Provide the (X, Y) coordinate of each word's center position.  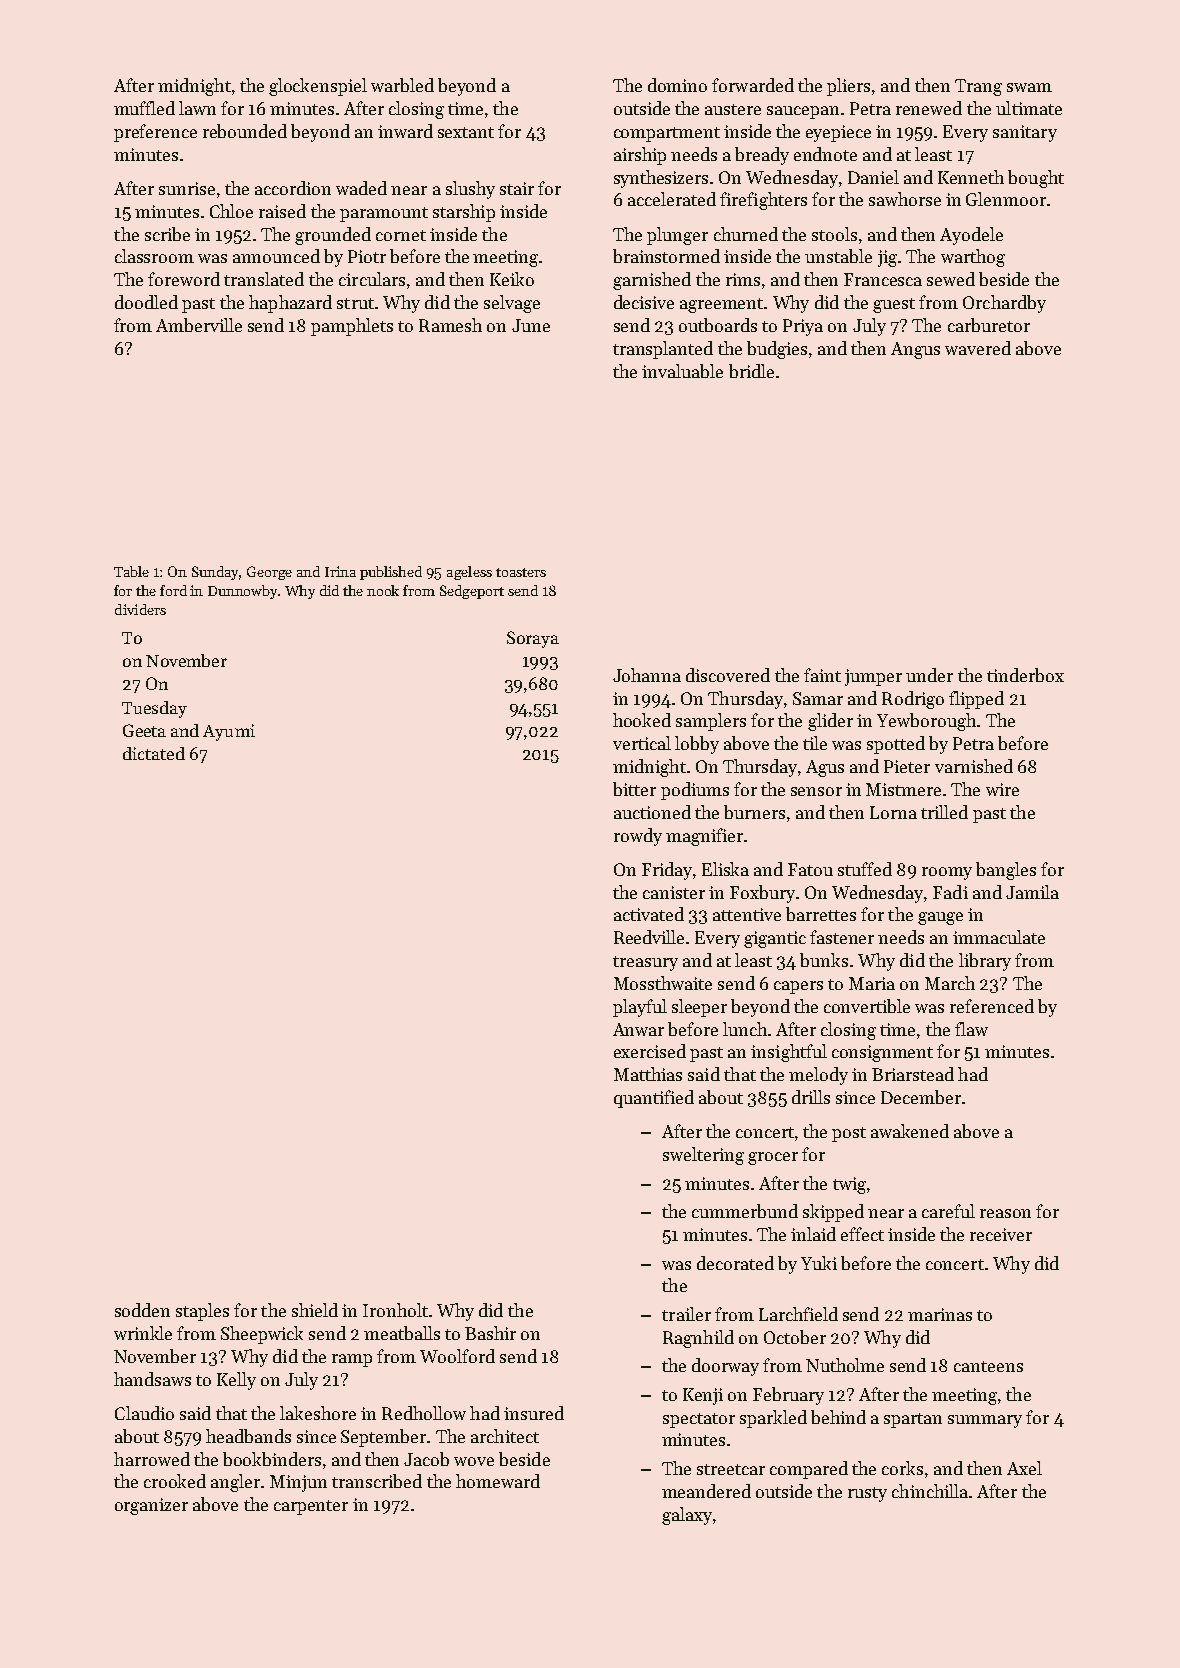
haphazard (290, 304)
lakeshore (318, 1413)
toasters (521, 572)
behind (838, 1417)
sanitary (1025, 133)
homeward (498, 1481)
